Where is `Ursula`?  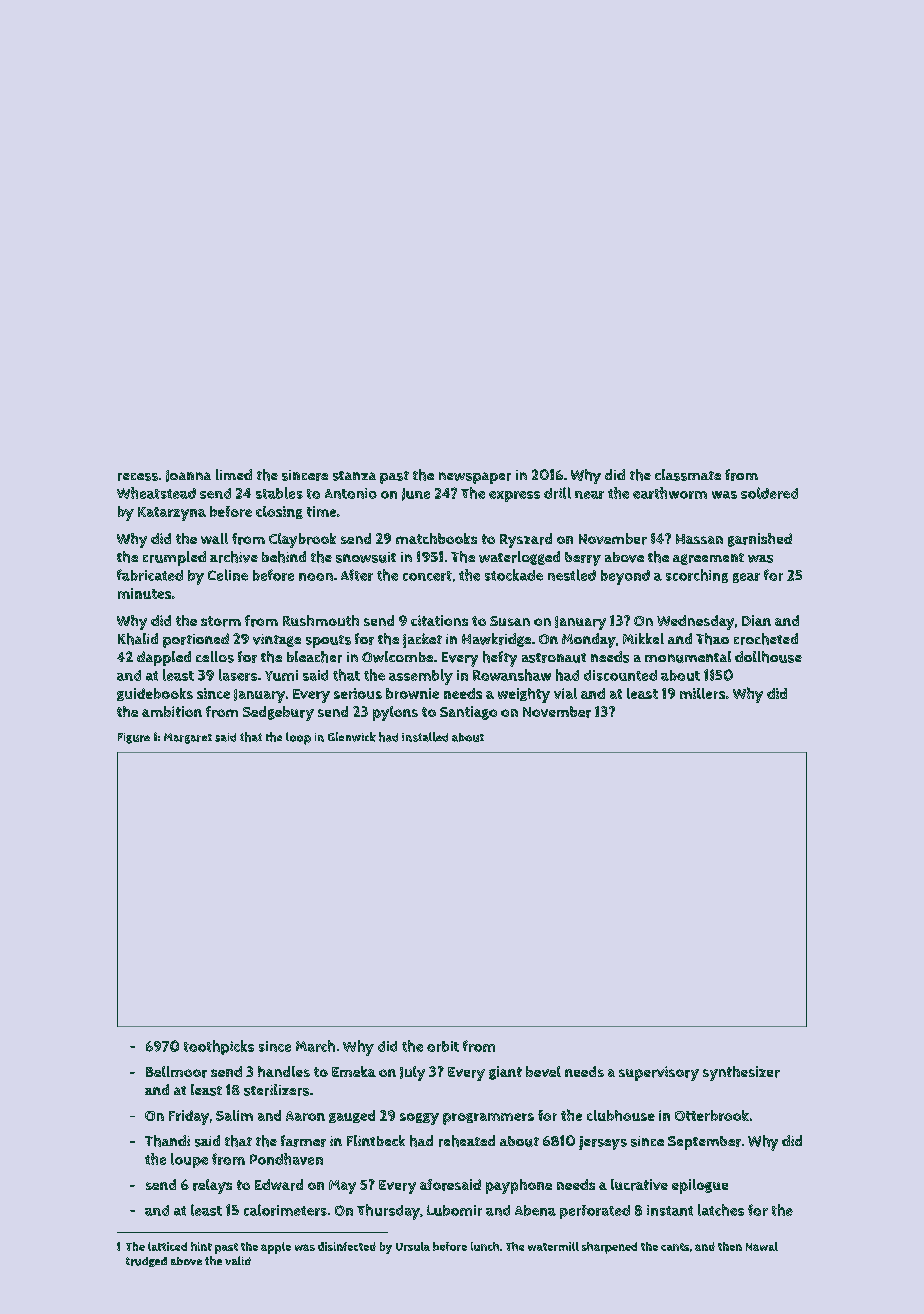
Ursula is located at coordinates (413, 1246).
